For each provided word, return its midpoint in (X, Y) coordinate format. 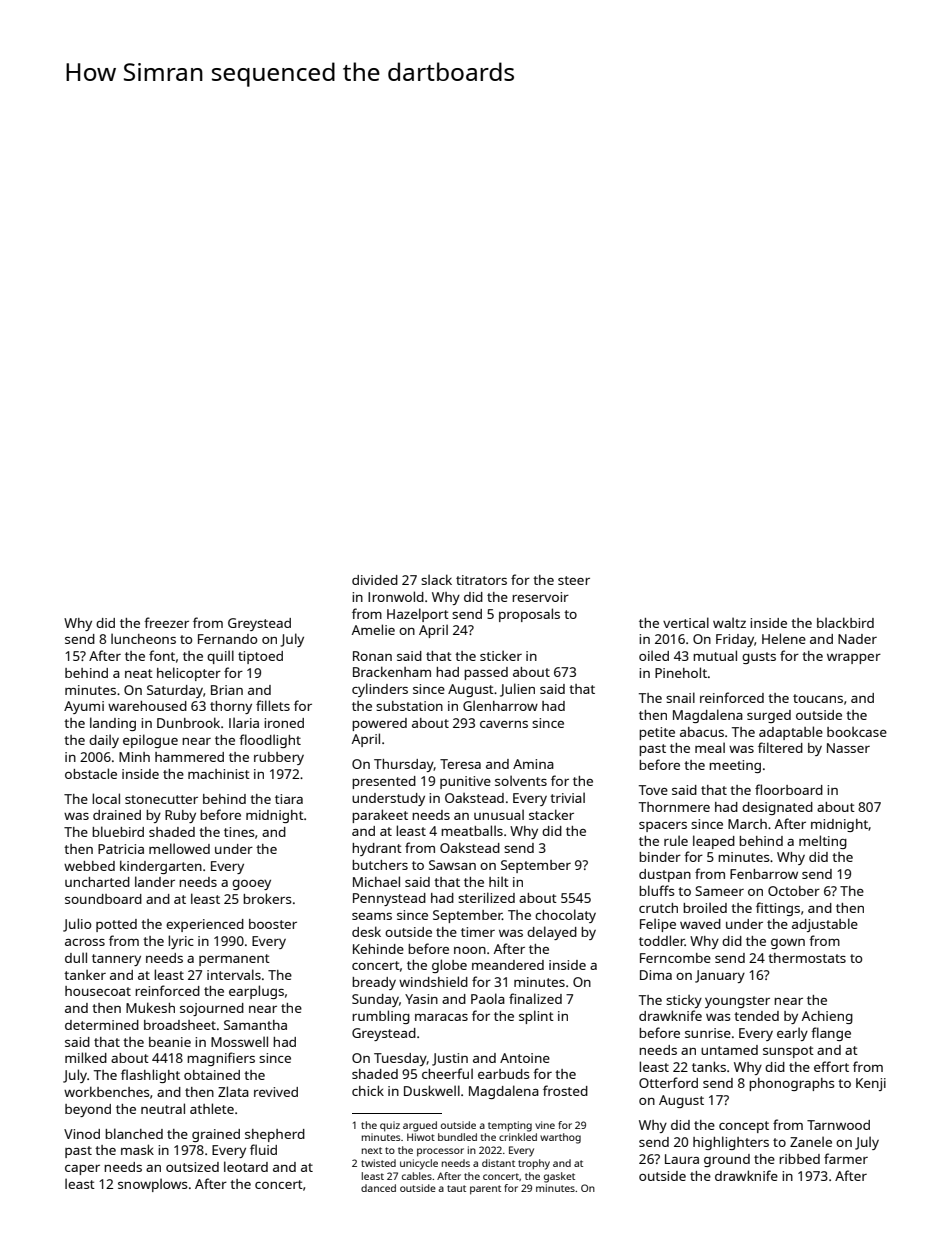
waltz (729, 622)
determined (102, 1025)
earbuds (503, 1074)
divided (375, 580)
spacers (663, 827)
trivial (567, 797)
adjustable (825, 925)
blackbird (845, 622)
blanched (134, 1133)
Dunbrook (188, 722)
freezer (166, 622)
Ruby (180, 816)
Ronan (372, 656)
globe (449, 966)
